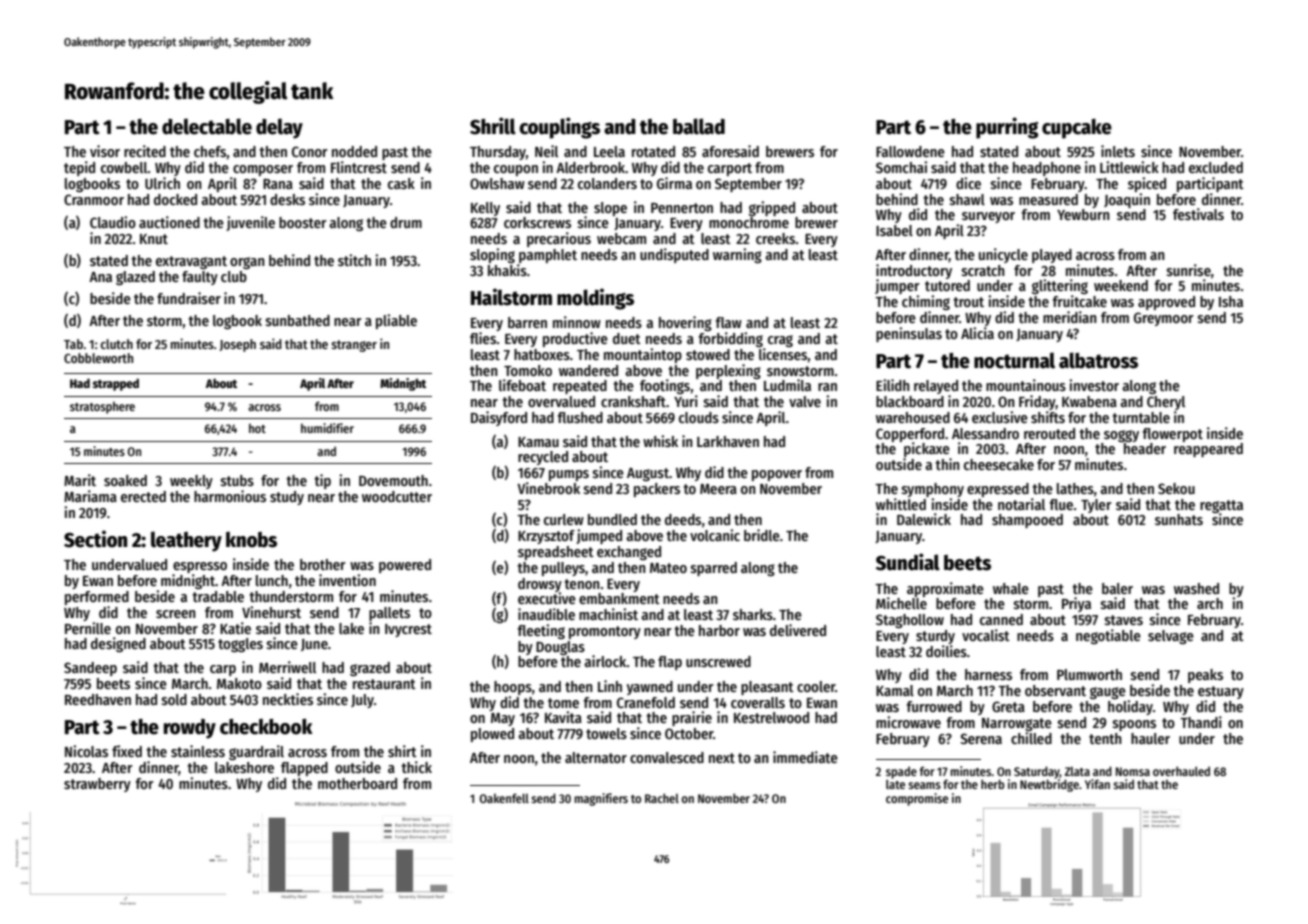 The image size is (1308, 924). What do you see at coordinates (559, 128) in the screenshot?
I see `couplings` at bounding box center [559, 128].
